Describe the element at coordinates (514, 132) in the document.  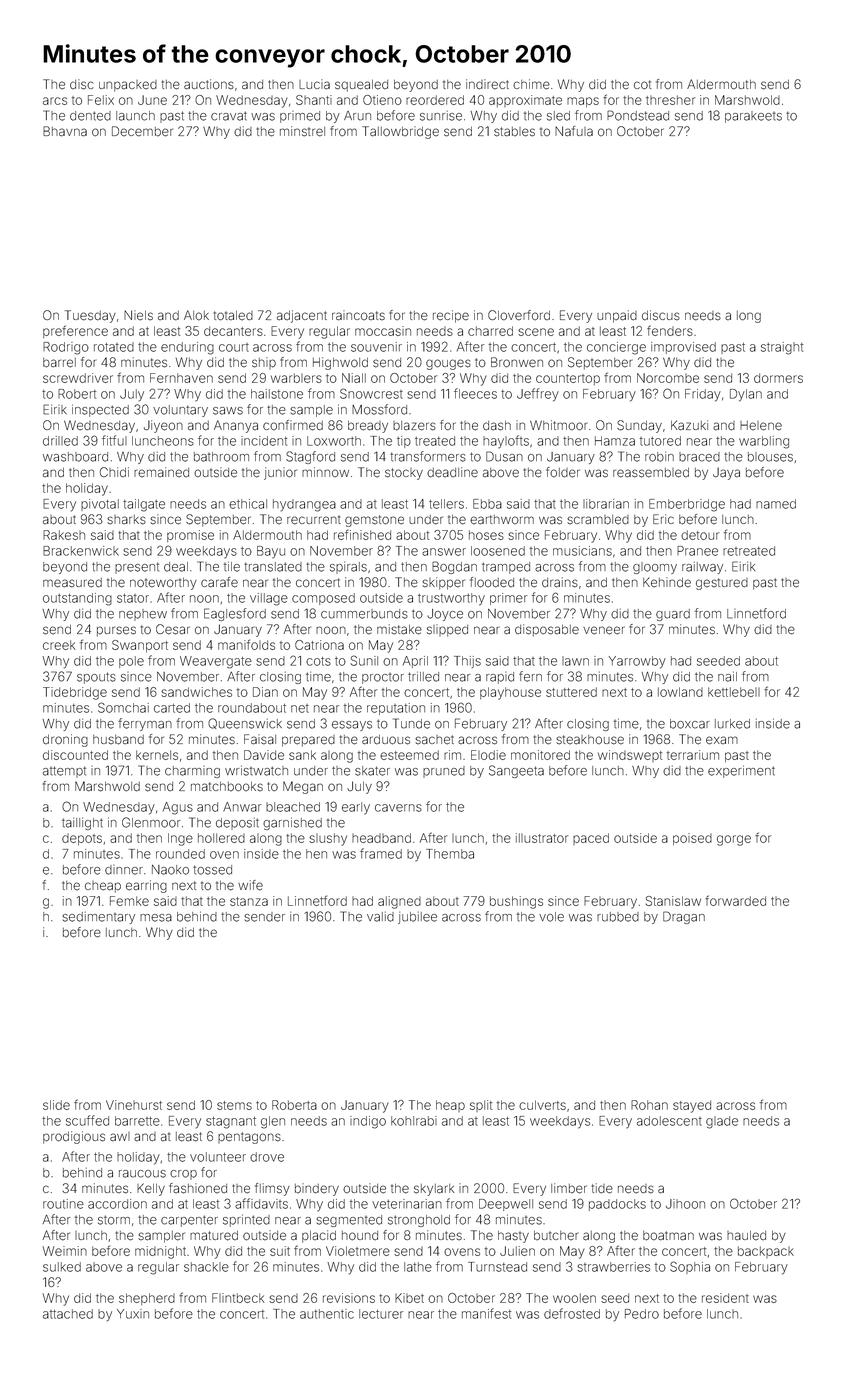
I see `stables` at that location.
